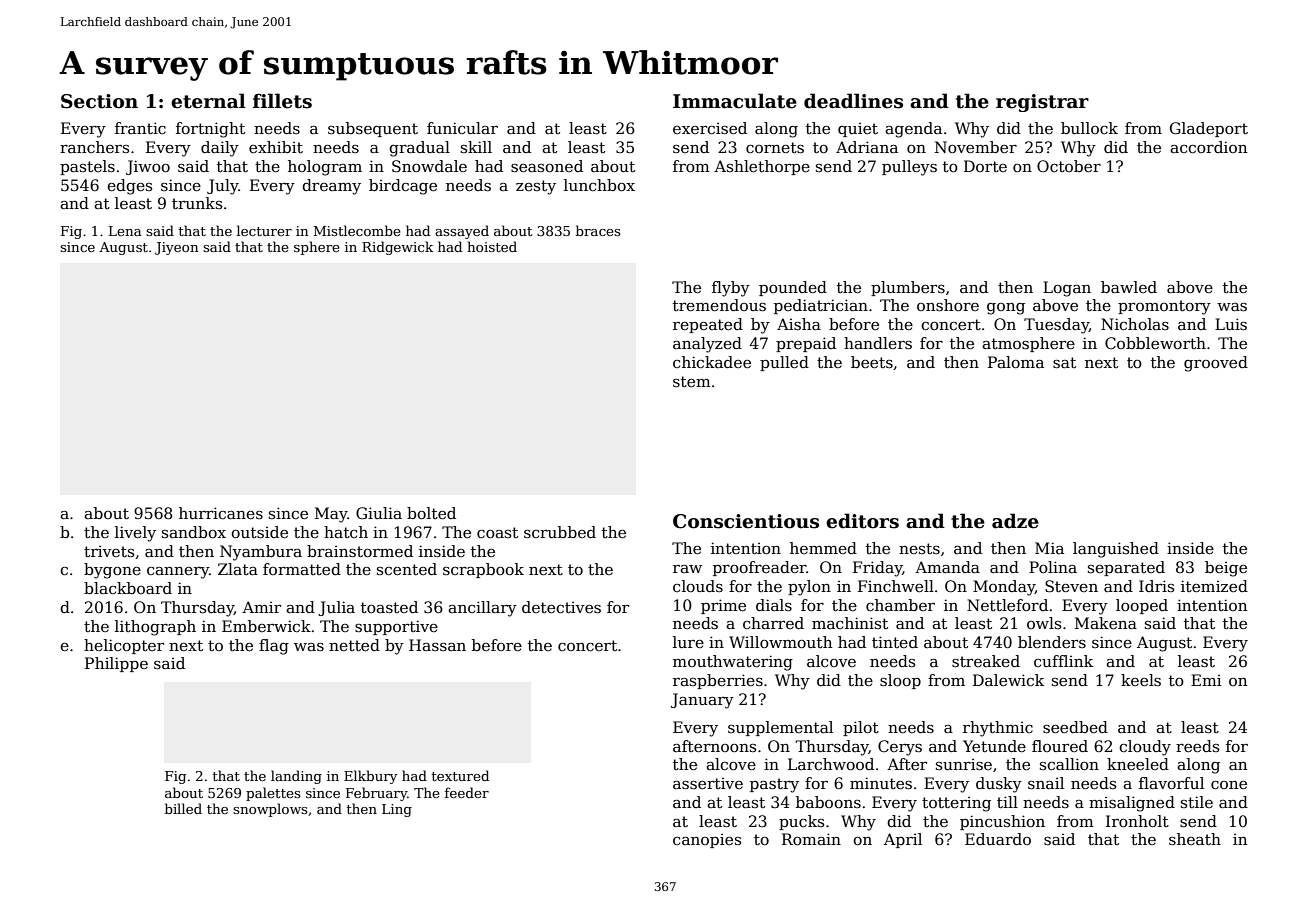 The width and height of the document is (1308, 924). I want to click on skill, so click(476, 147).
